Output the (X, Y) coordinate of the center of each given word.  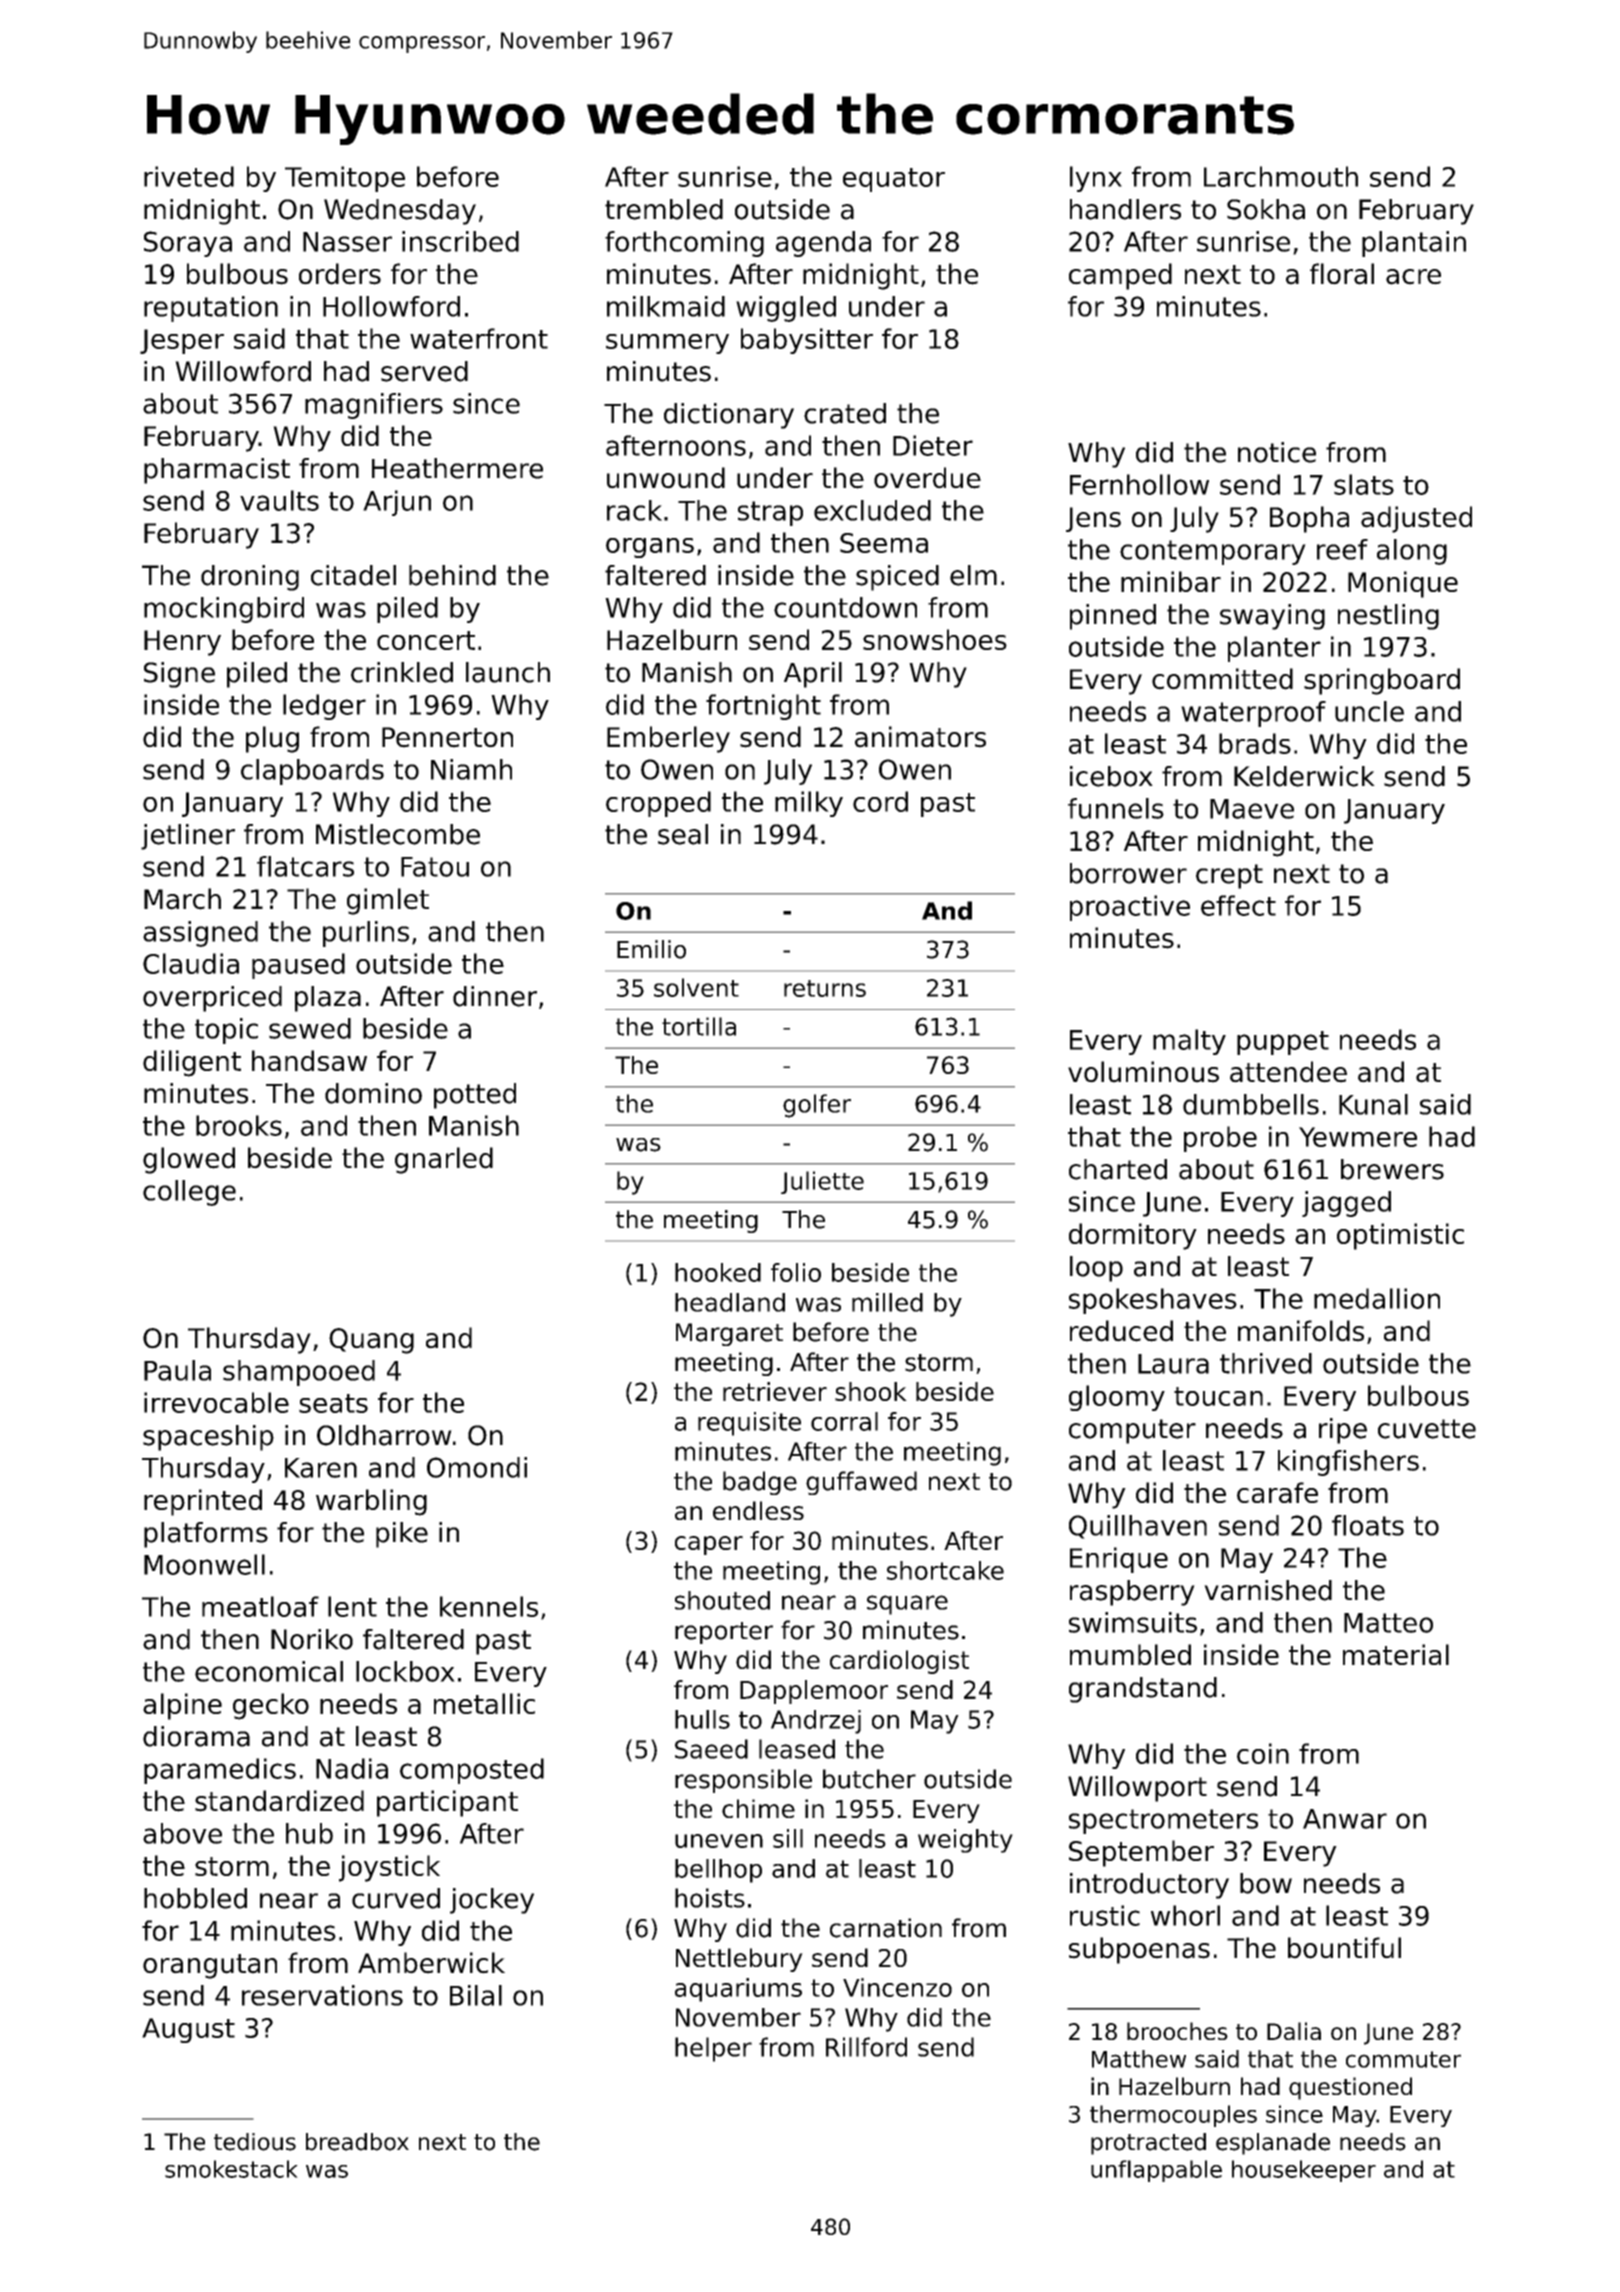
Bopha (1309, 519)
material (1396, 1654)
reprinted (203, 1502)
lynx (1096, 179)
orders (340, 274)
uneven (719, 1841)
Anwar (1345, 1819)
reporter (724, 1633)
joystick (389, 1868)
